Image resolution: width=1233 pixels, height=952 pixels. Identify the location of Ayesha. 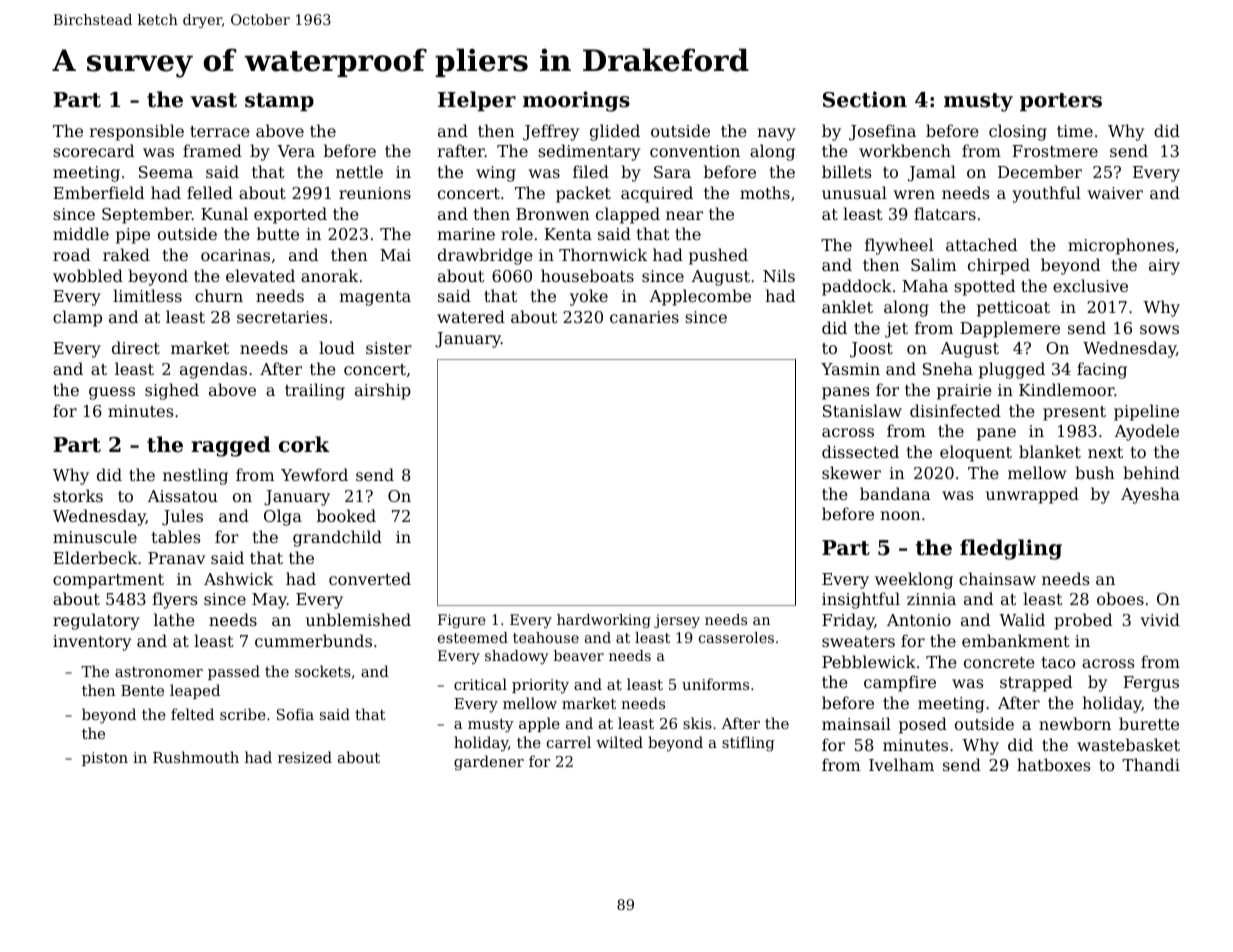
(1150, 495).
